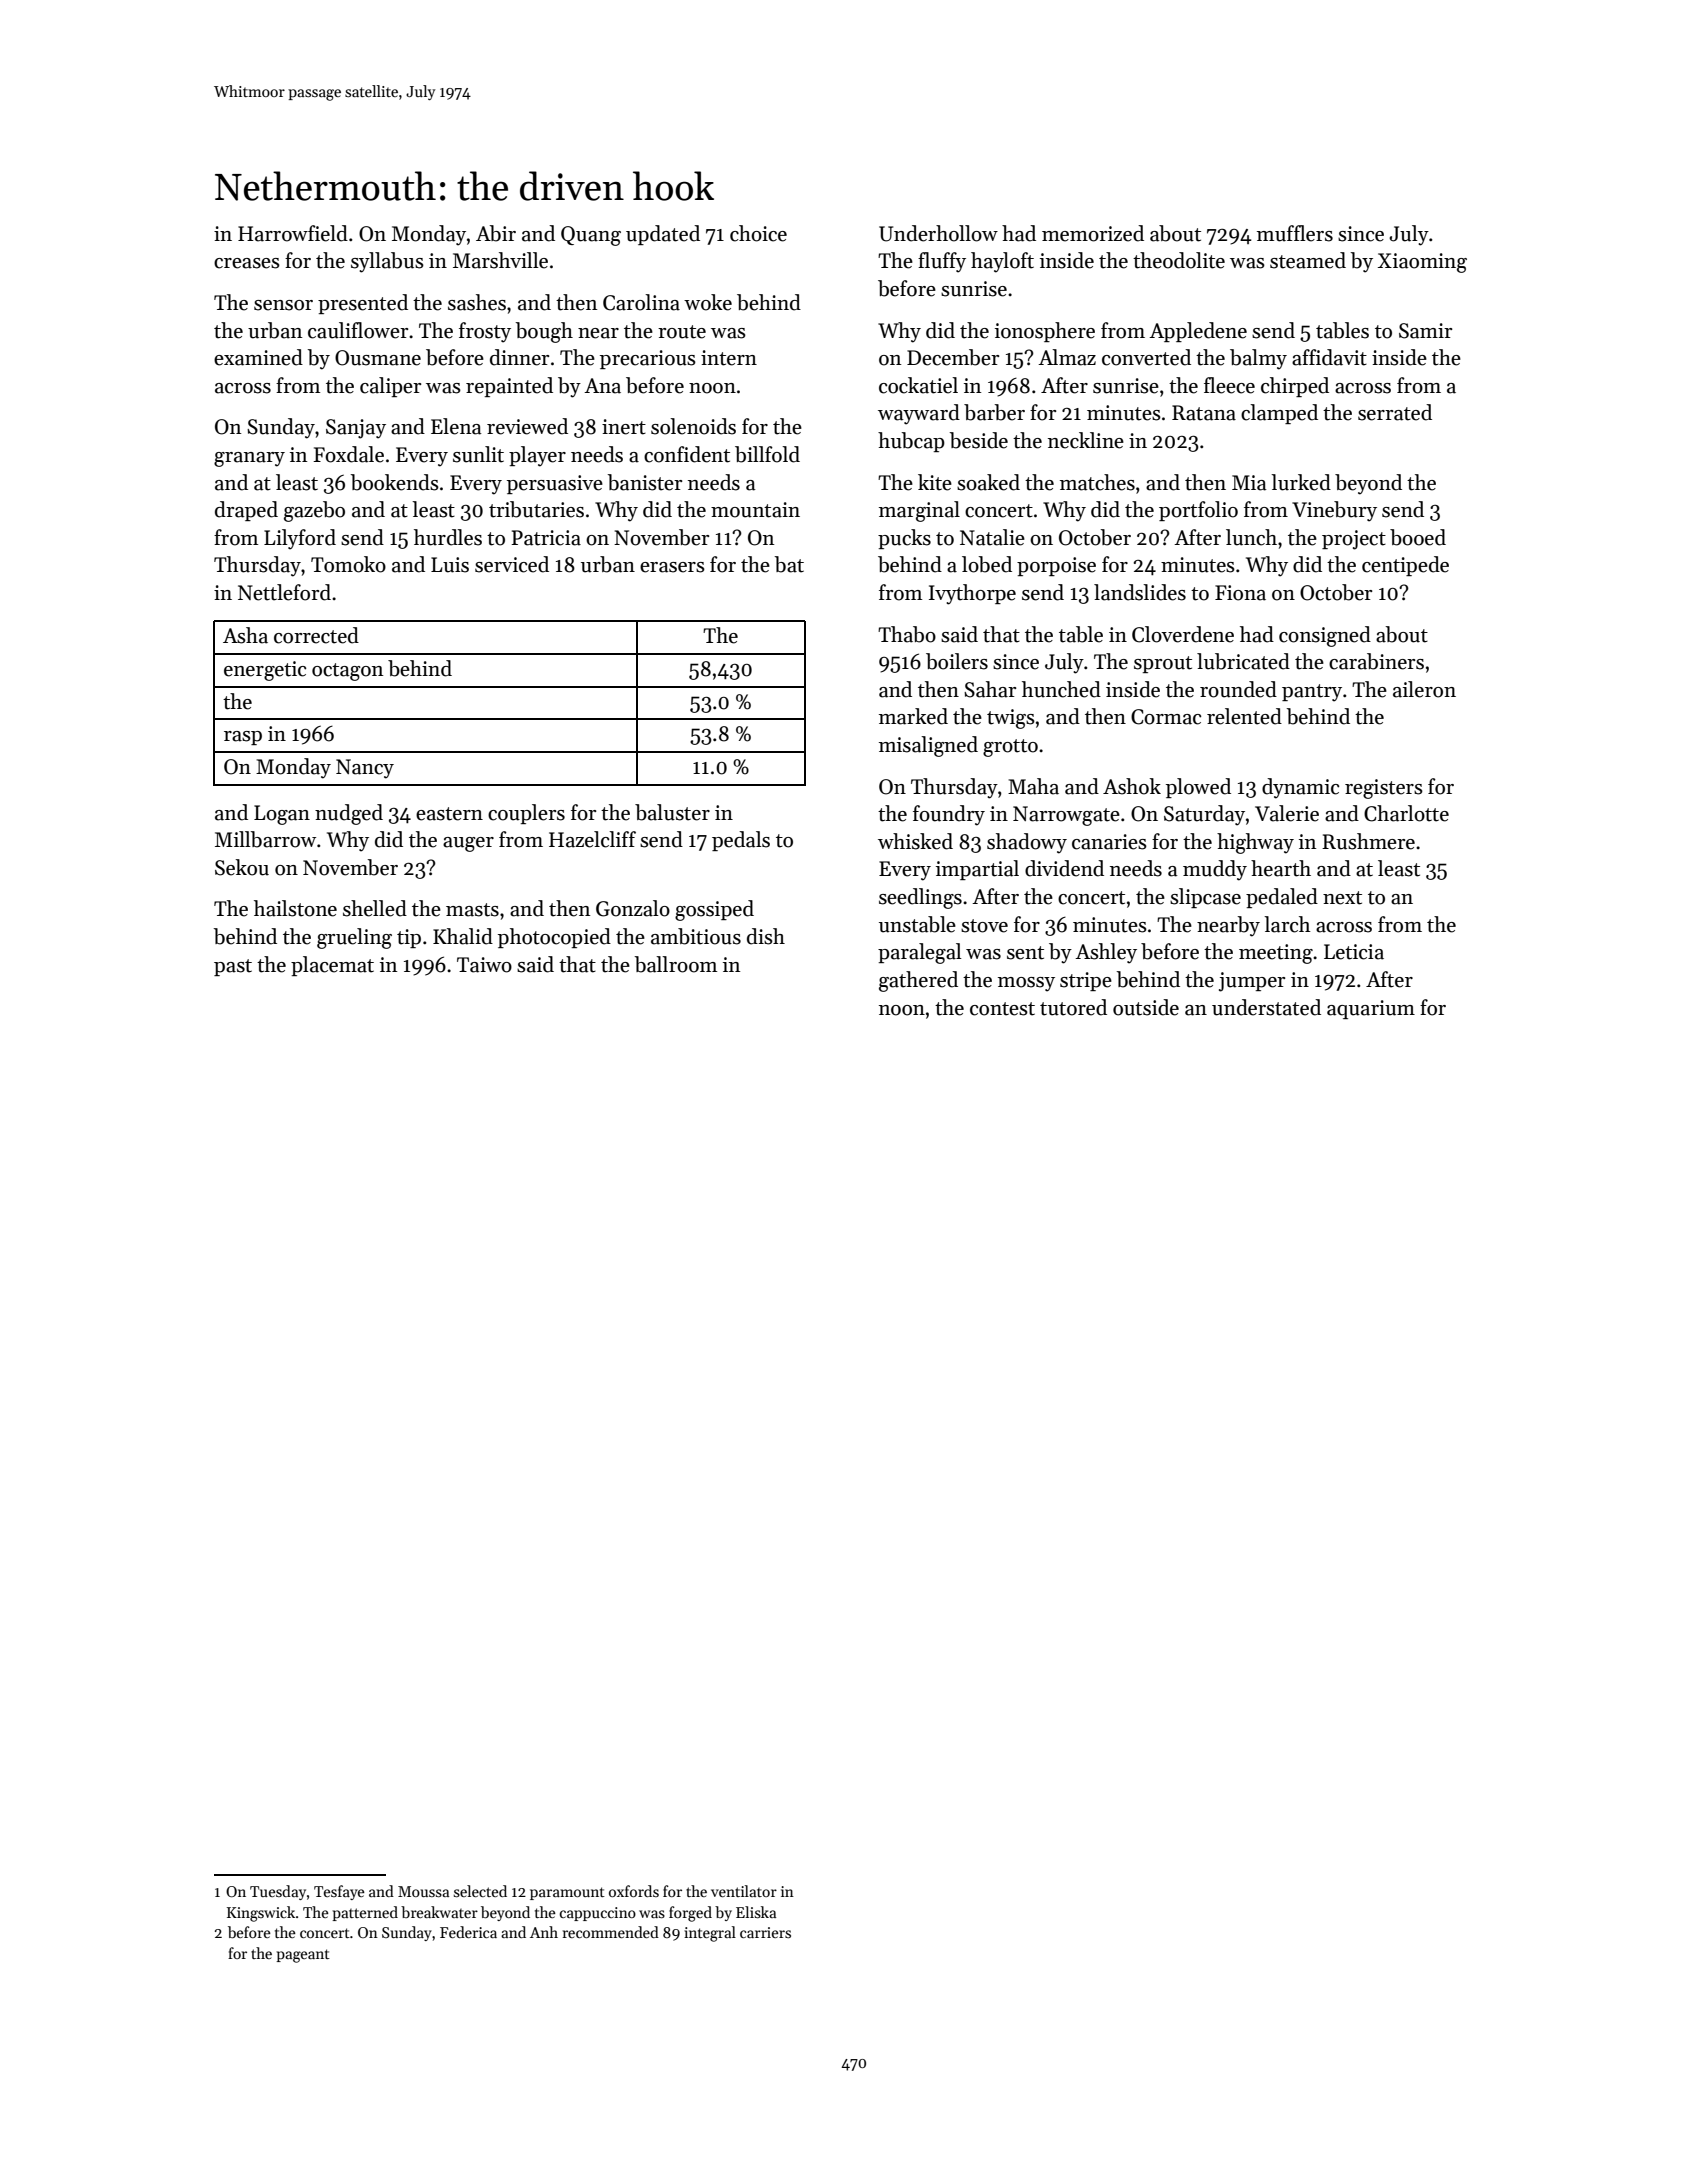  I want to click on aquarium, so click(1371, 1009).
